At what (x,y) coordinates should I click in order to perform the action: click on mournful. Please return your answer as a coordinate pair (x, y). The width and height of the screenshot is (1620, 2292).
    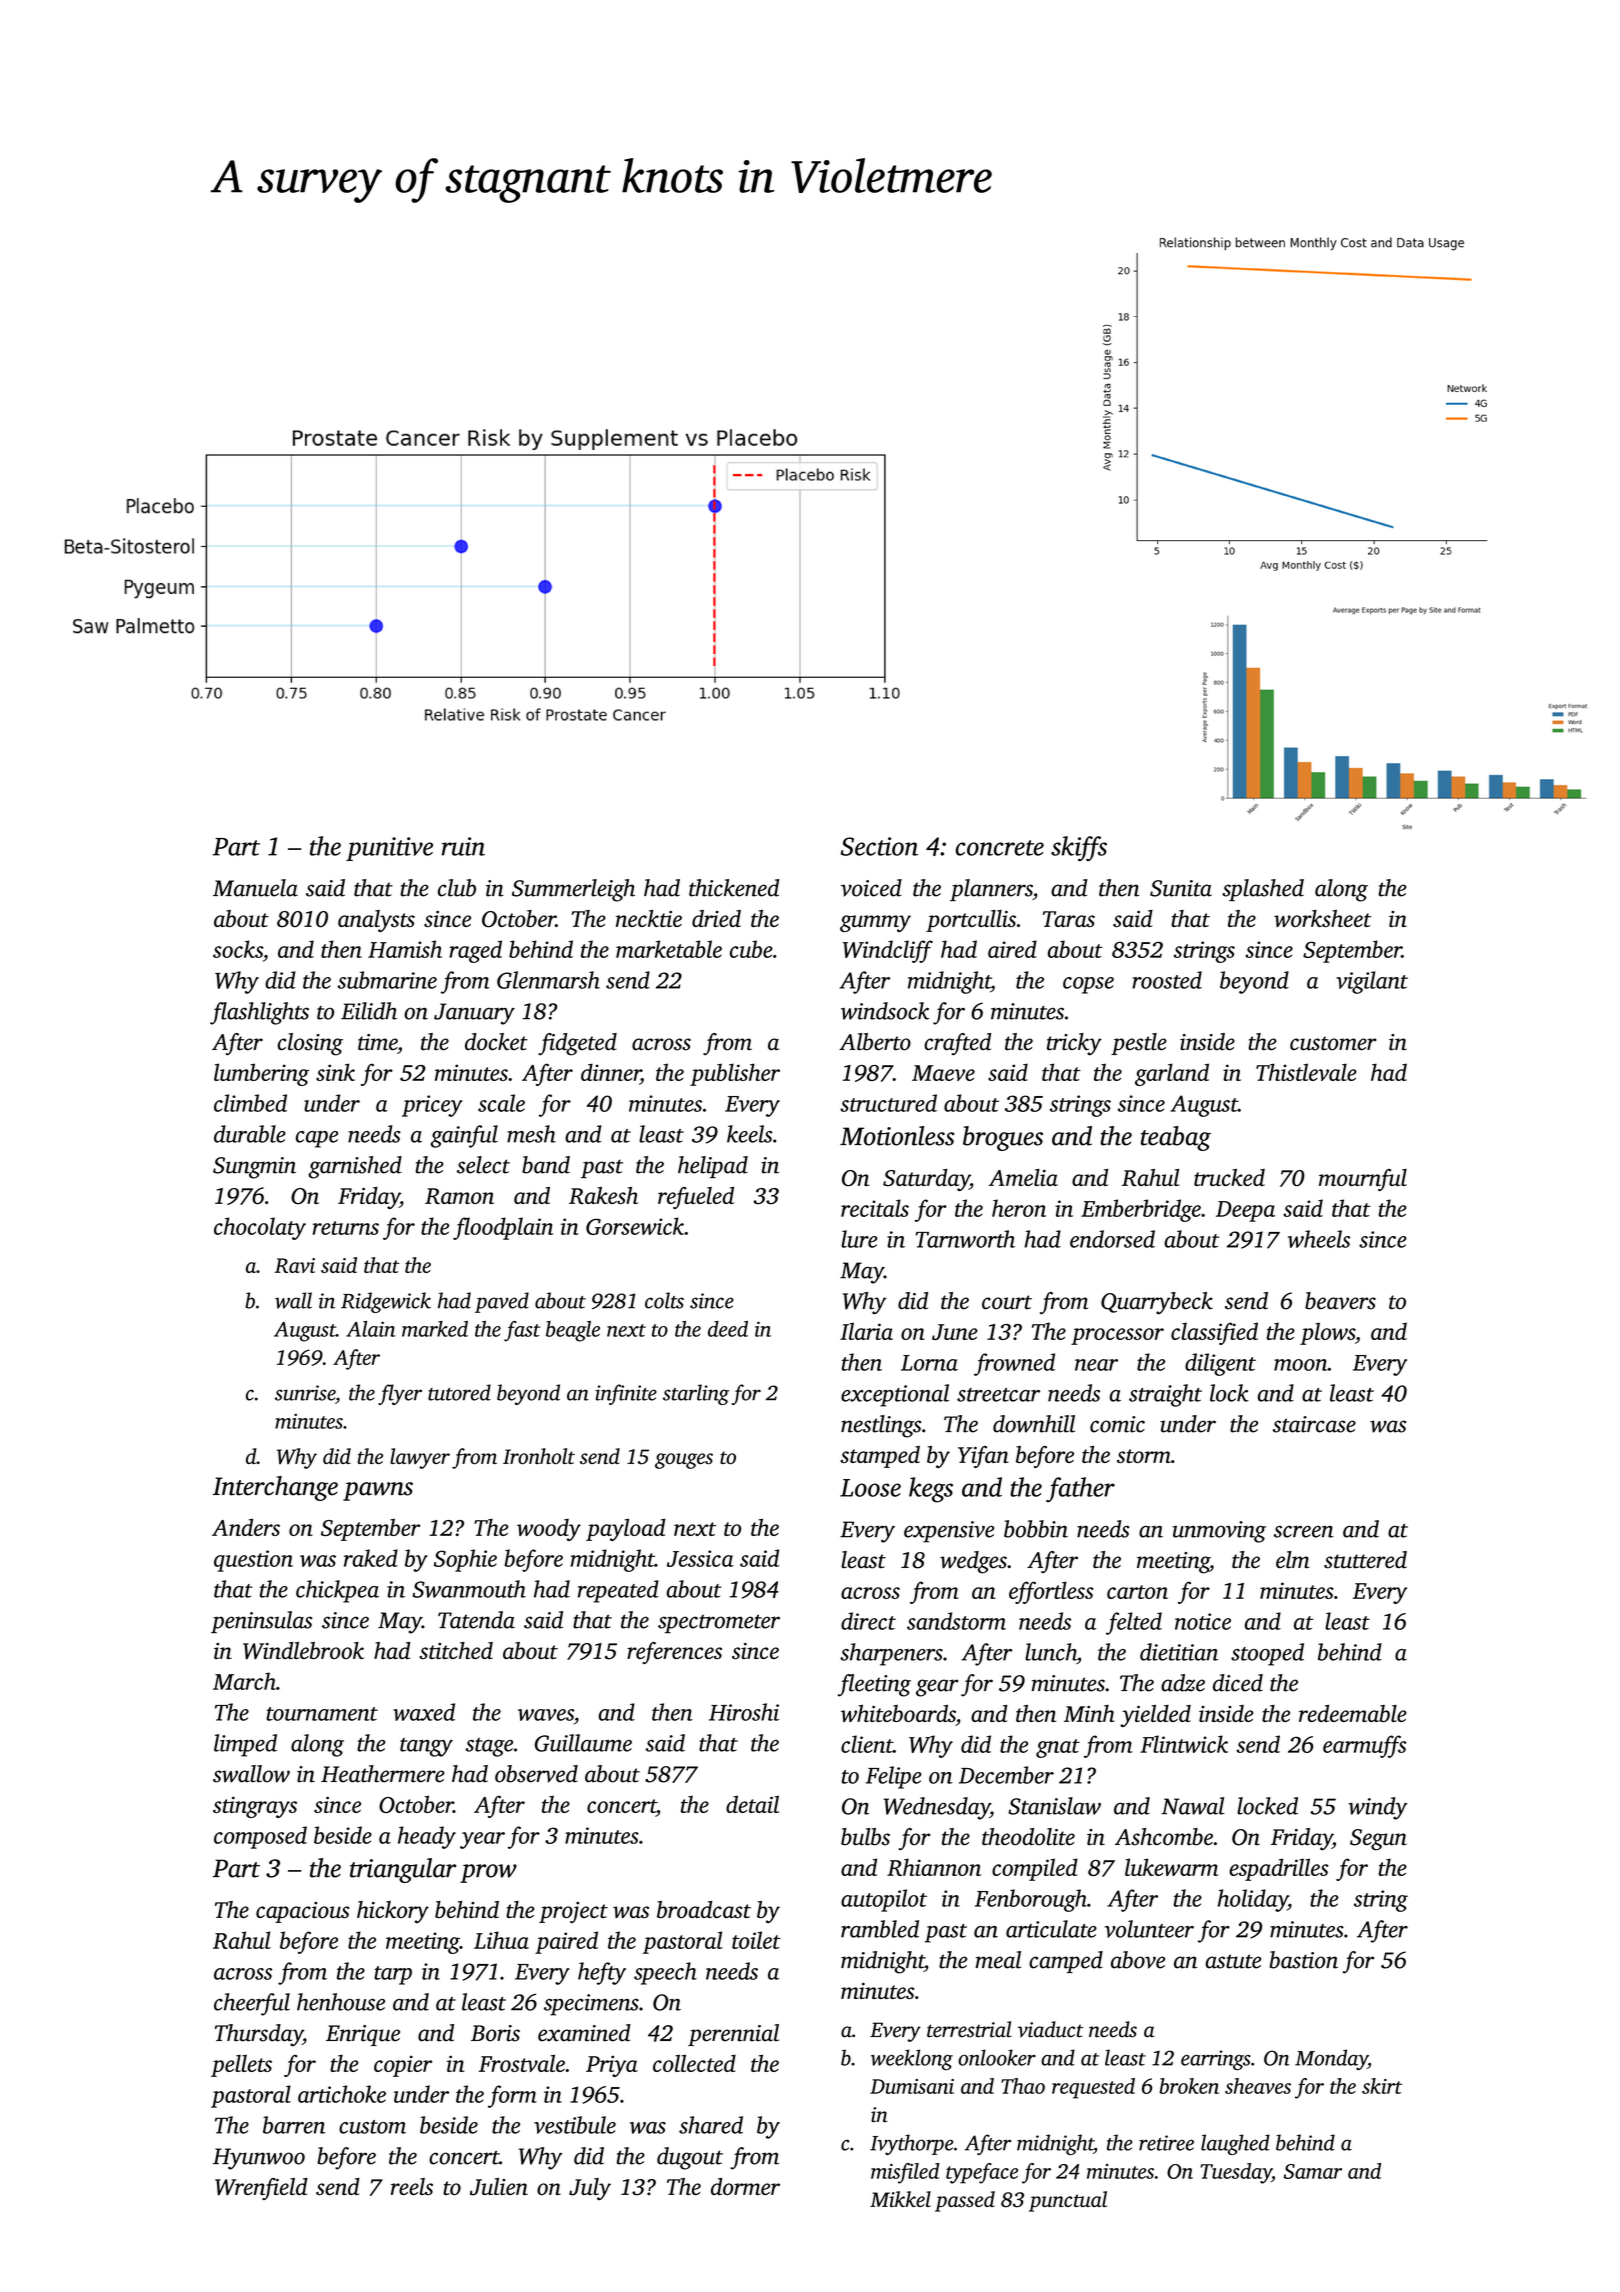
    Looking at the image, I should click on (1363, 1180).
